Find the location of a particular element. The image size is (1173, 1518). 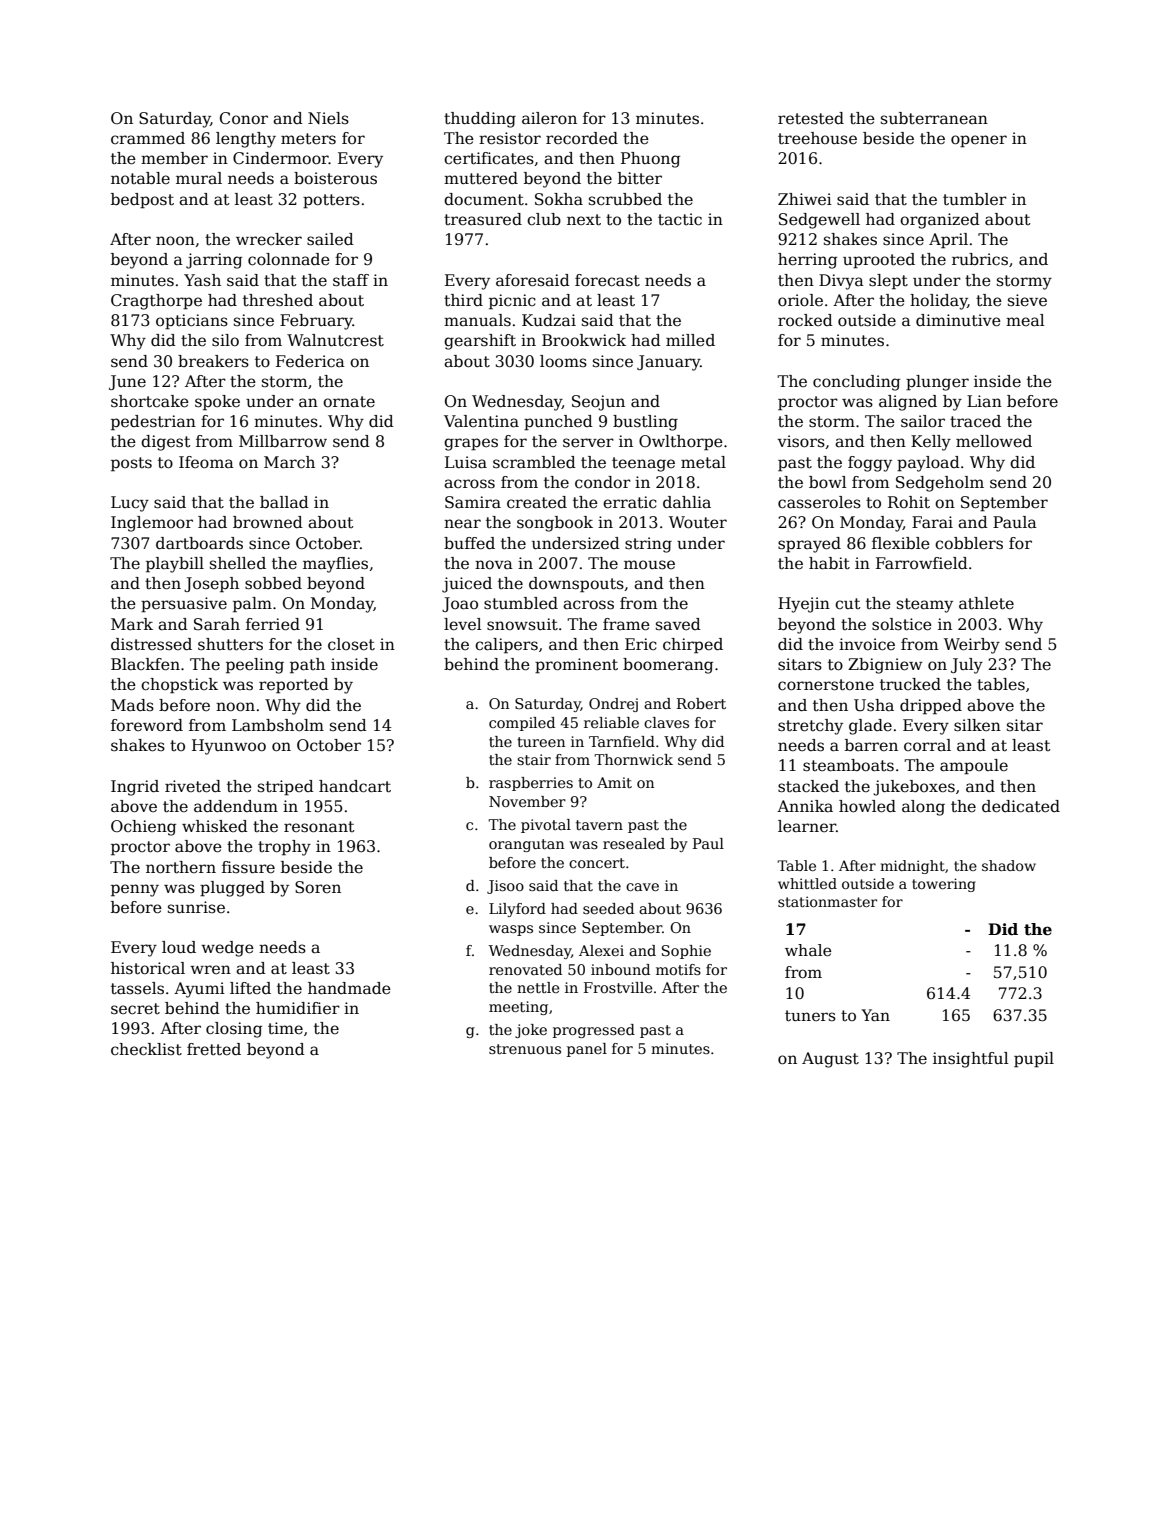

handmade is located at coordinates (349, 988).
